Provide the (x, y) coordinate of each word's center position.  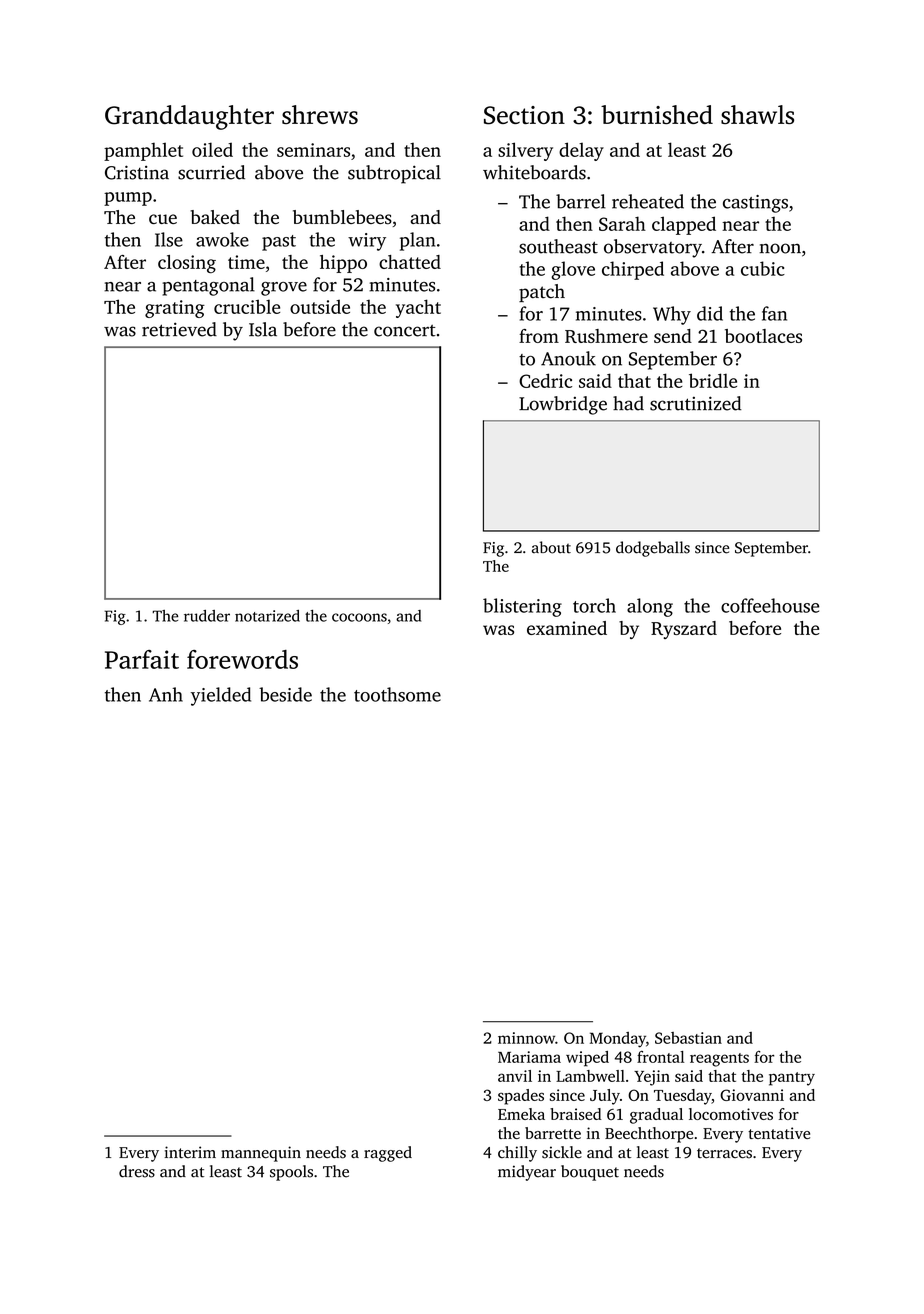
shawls (757, 114)
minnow (526, 1038)
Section (524, 115)
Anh (166, 694)
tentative (779, 1133)
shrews (320, 114)
